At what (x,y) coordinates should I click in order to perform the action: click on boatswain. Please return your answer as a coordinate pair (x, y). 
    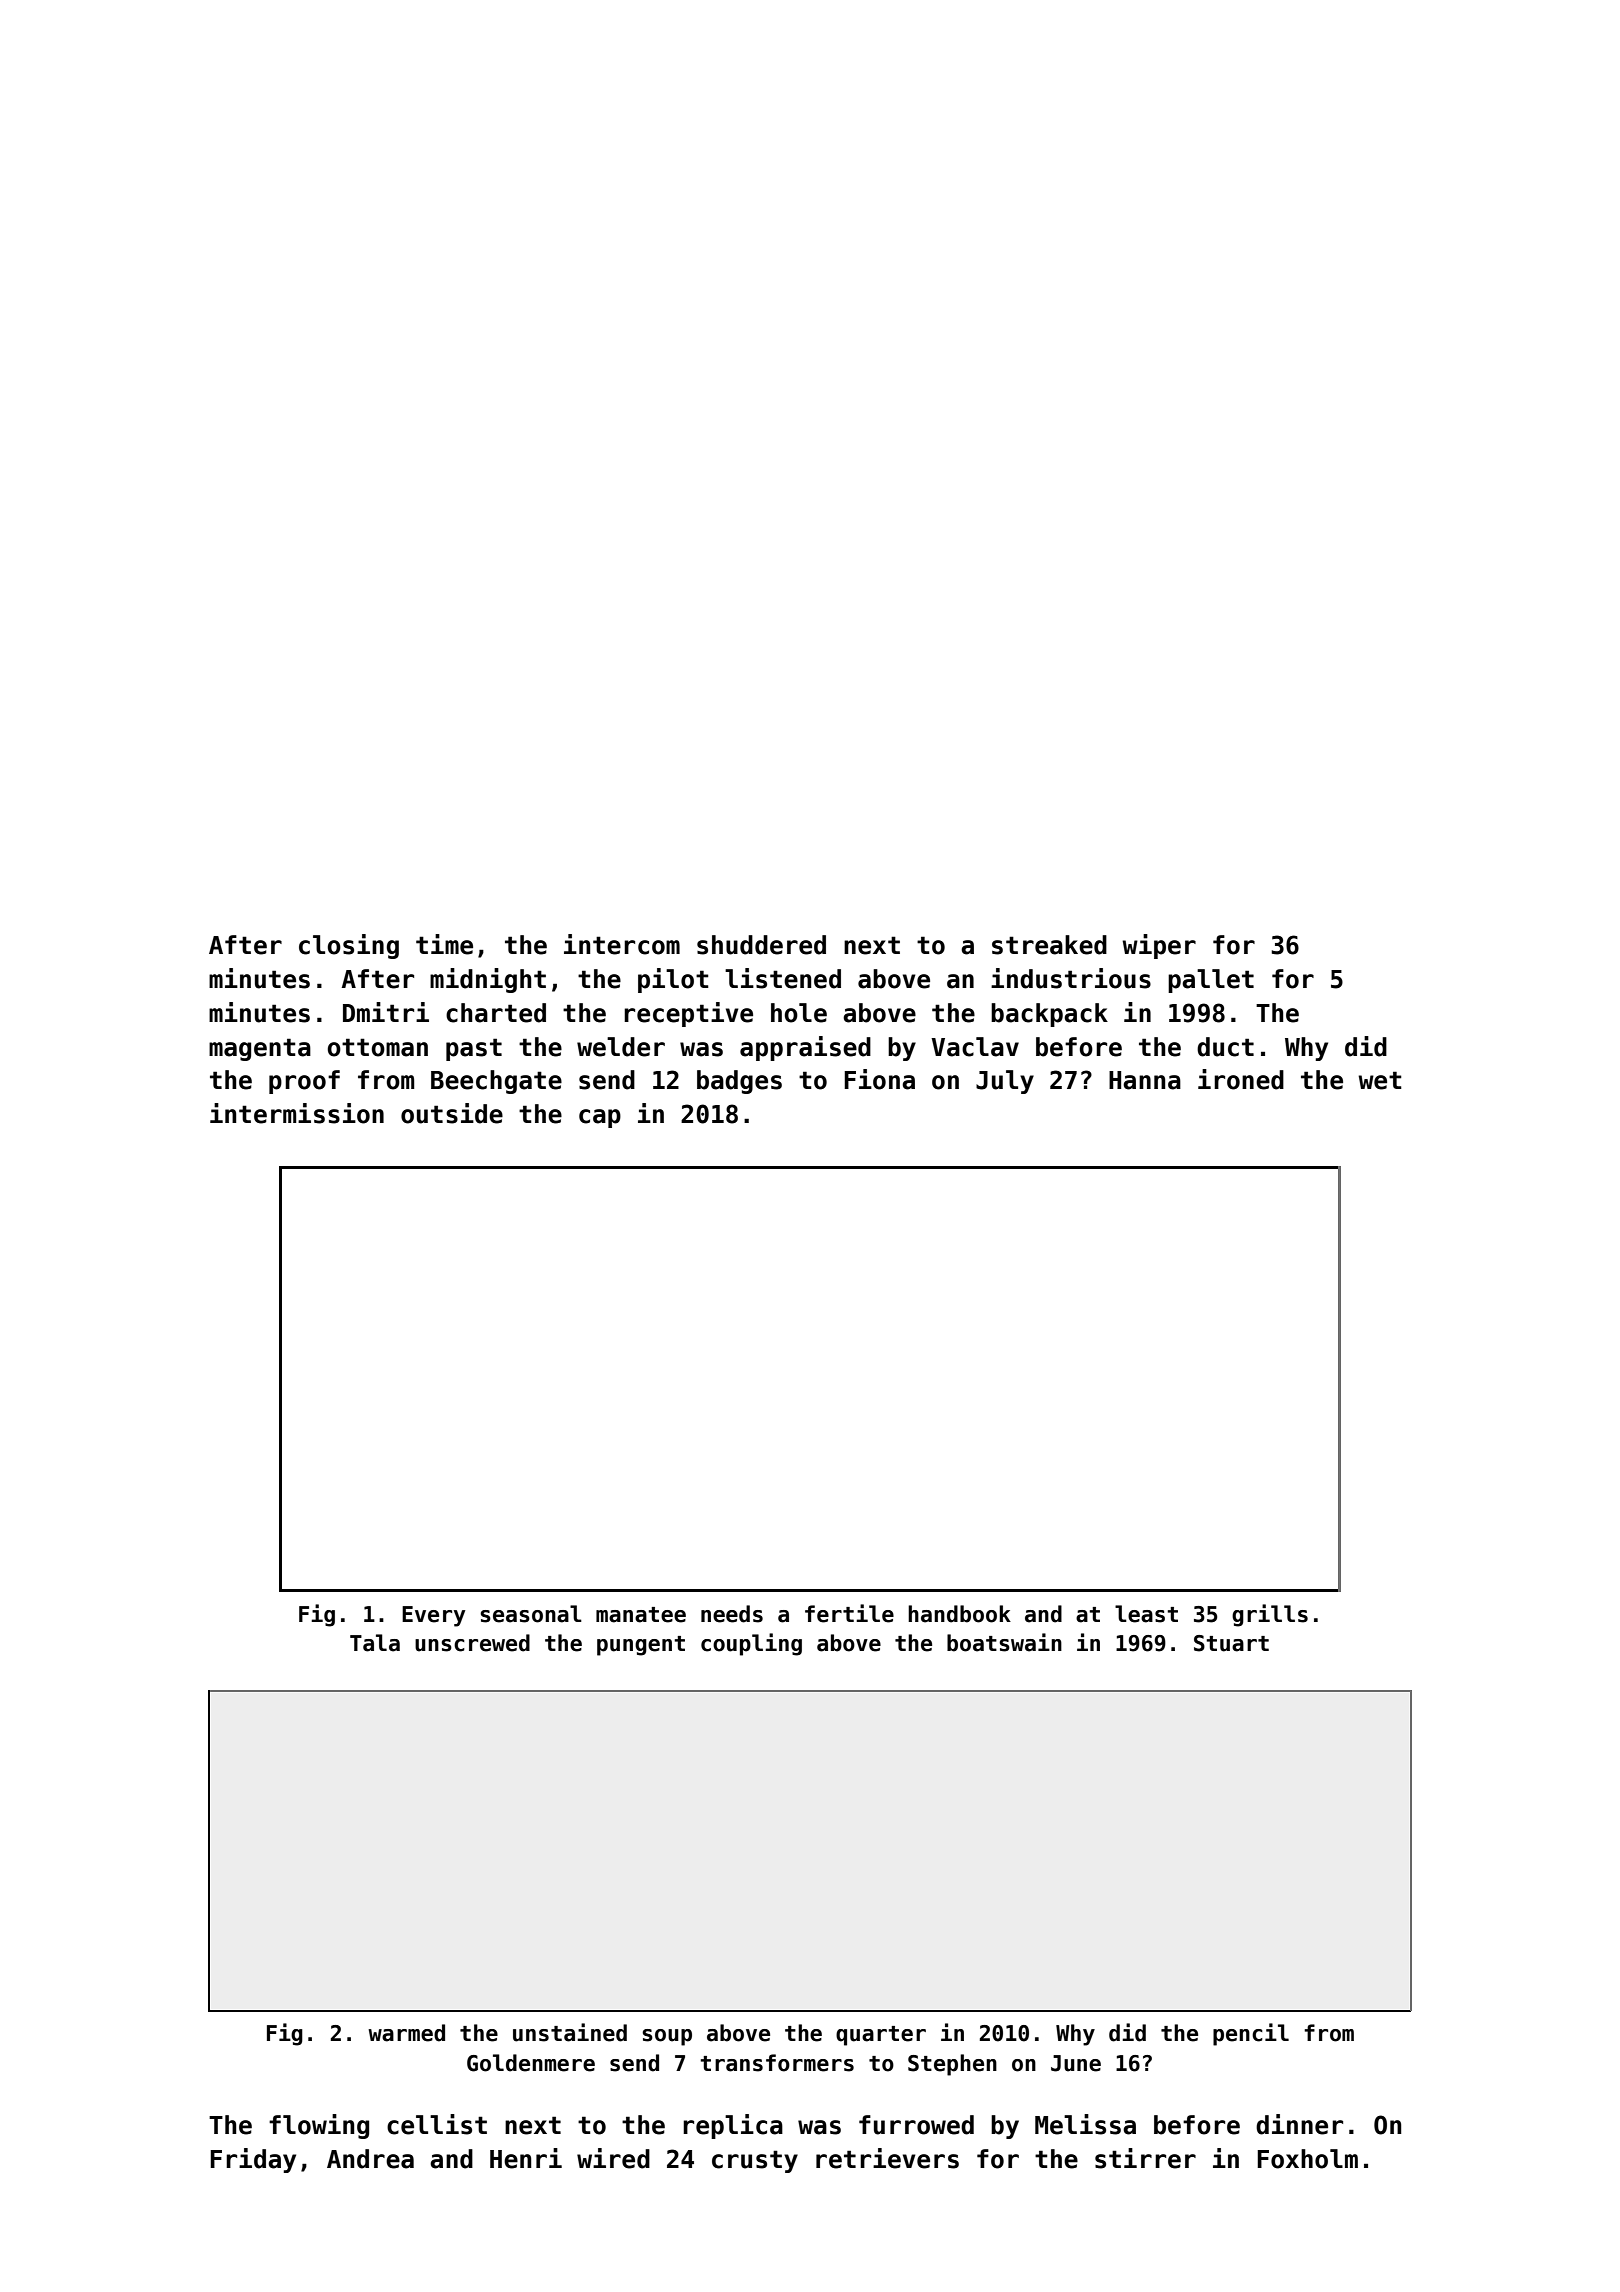
    Looking at the image, I should click on (1004, 1642).
